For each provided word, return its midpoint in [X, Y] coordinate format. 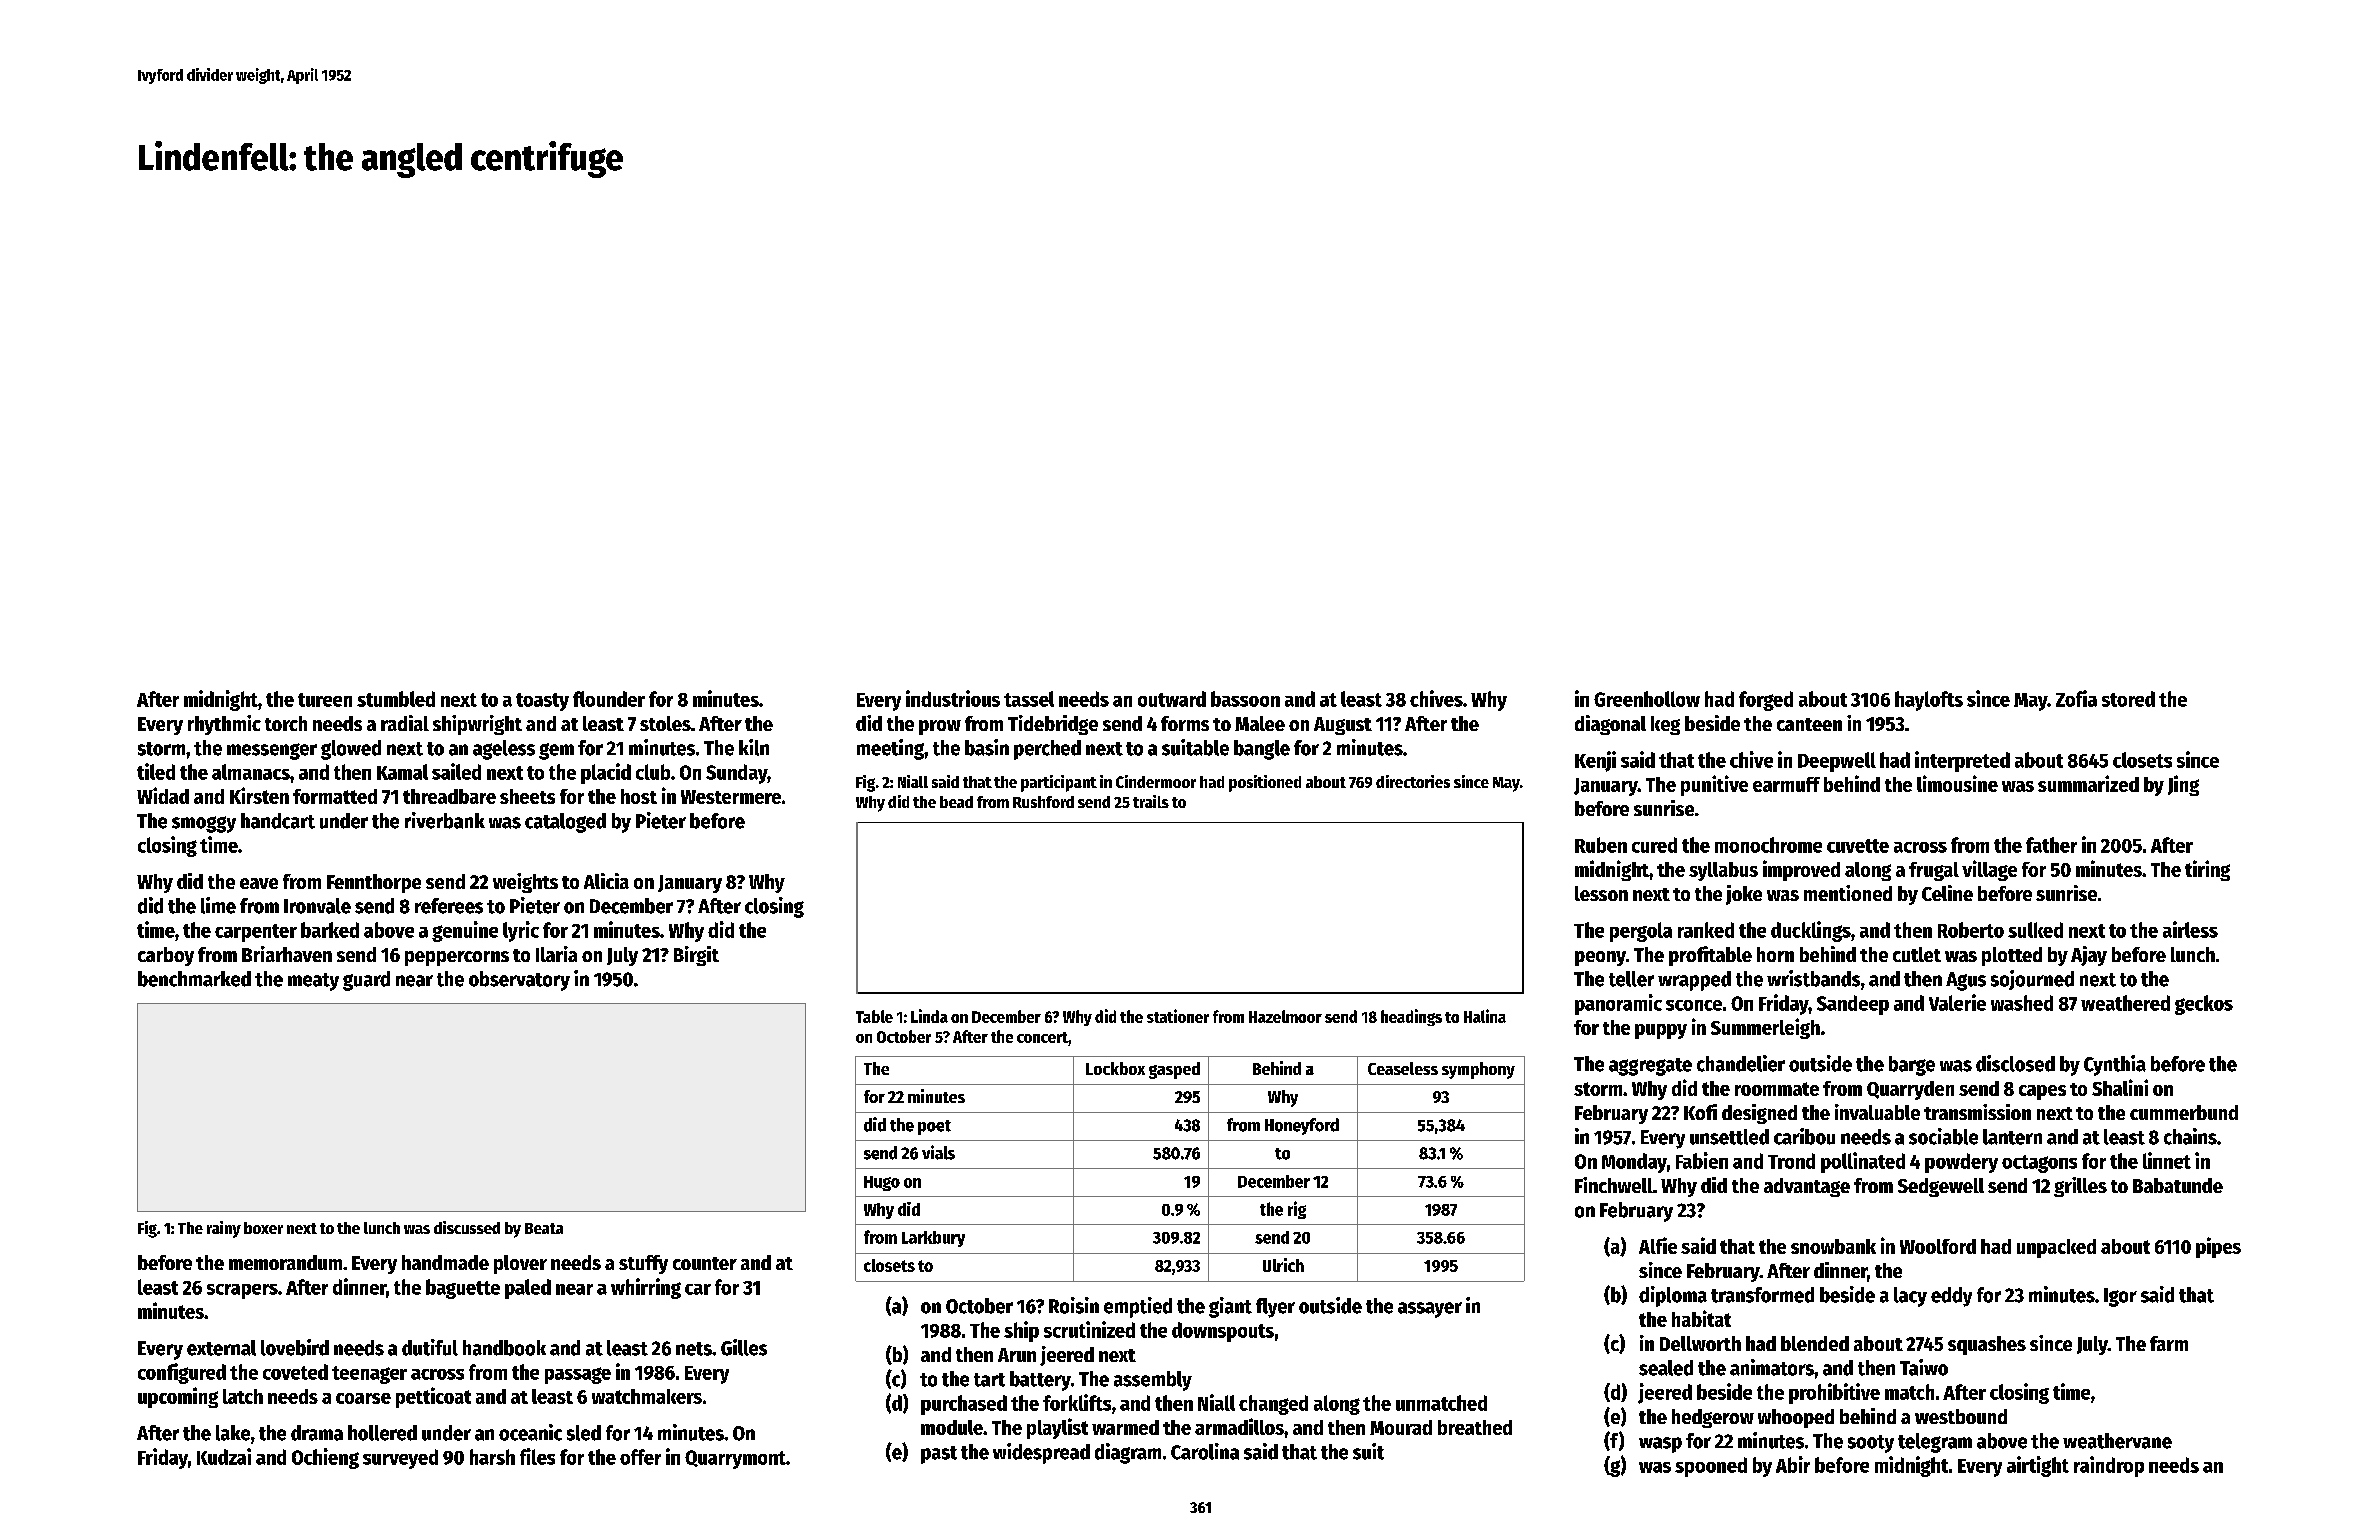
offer [640, 1457]
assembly [1153, 1381]
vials [938, 1152]
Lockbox [1115, 1068]
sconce [1694, 1005]
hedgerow [1713, 1418]
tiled [156, 771]
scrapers [242, 1291]
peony [1600, 958]
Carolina [1205, 1451]
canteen [1809, 724]
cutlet [1917, 954]
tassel [1029, 699]
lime [218, 905]
